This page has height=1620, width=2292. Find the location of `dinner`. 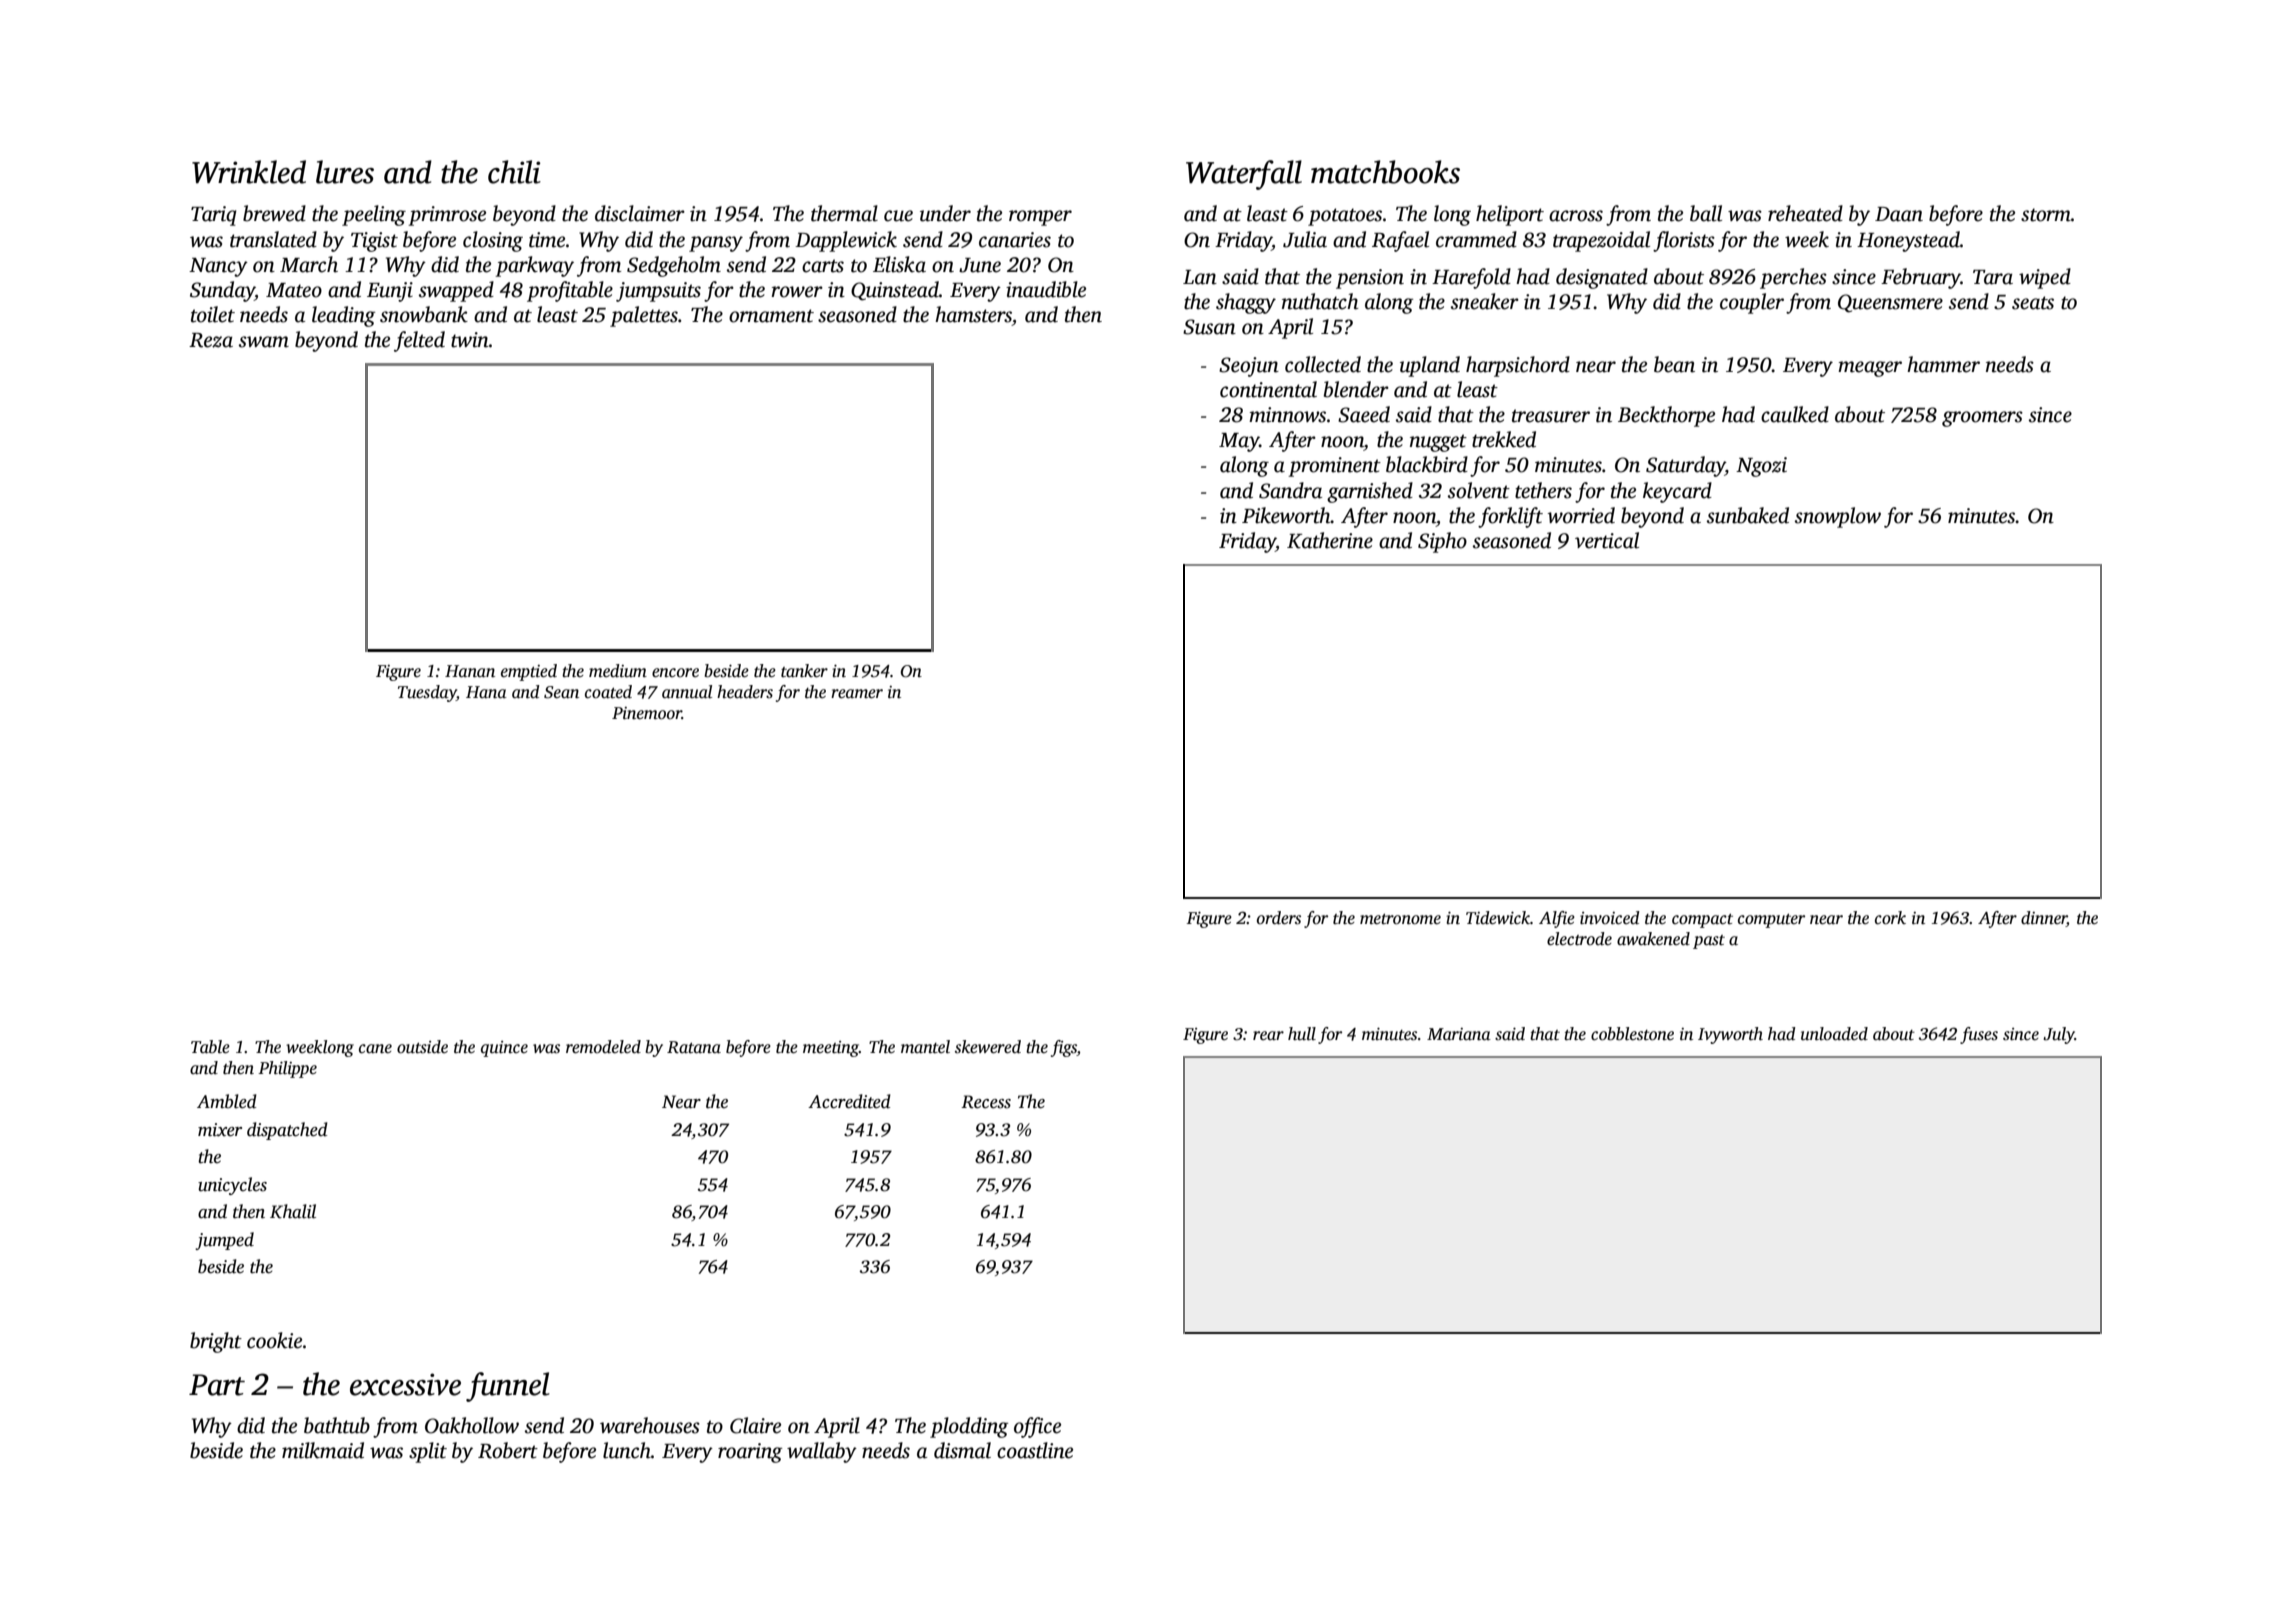

dinner is located at coordinates (2044, 919).
